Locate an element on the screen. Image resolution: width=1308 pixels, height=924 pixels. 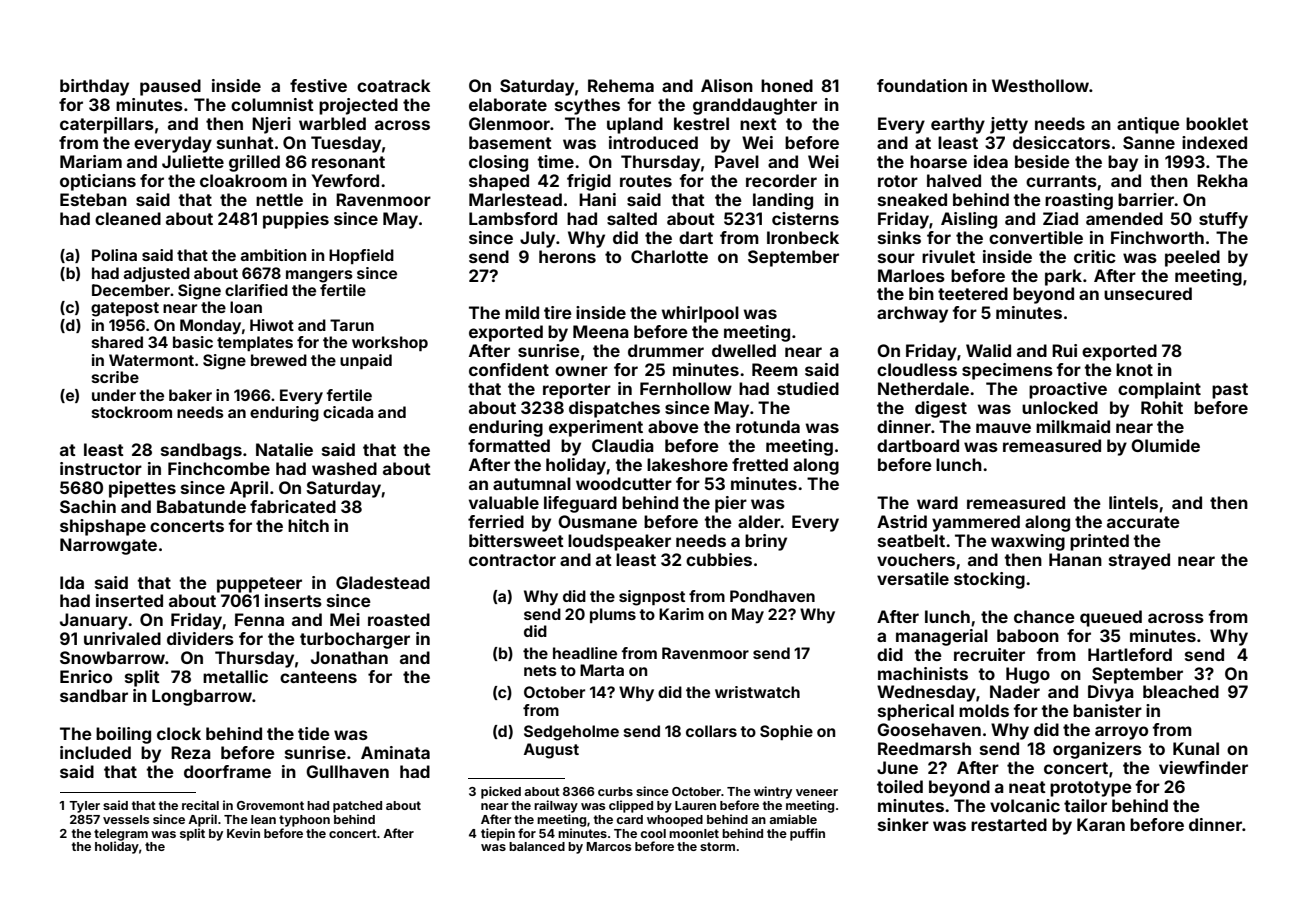
queued is located at coordinates (1111, 618).
